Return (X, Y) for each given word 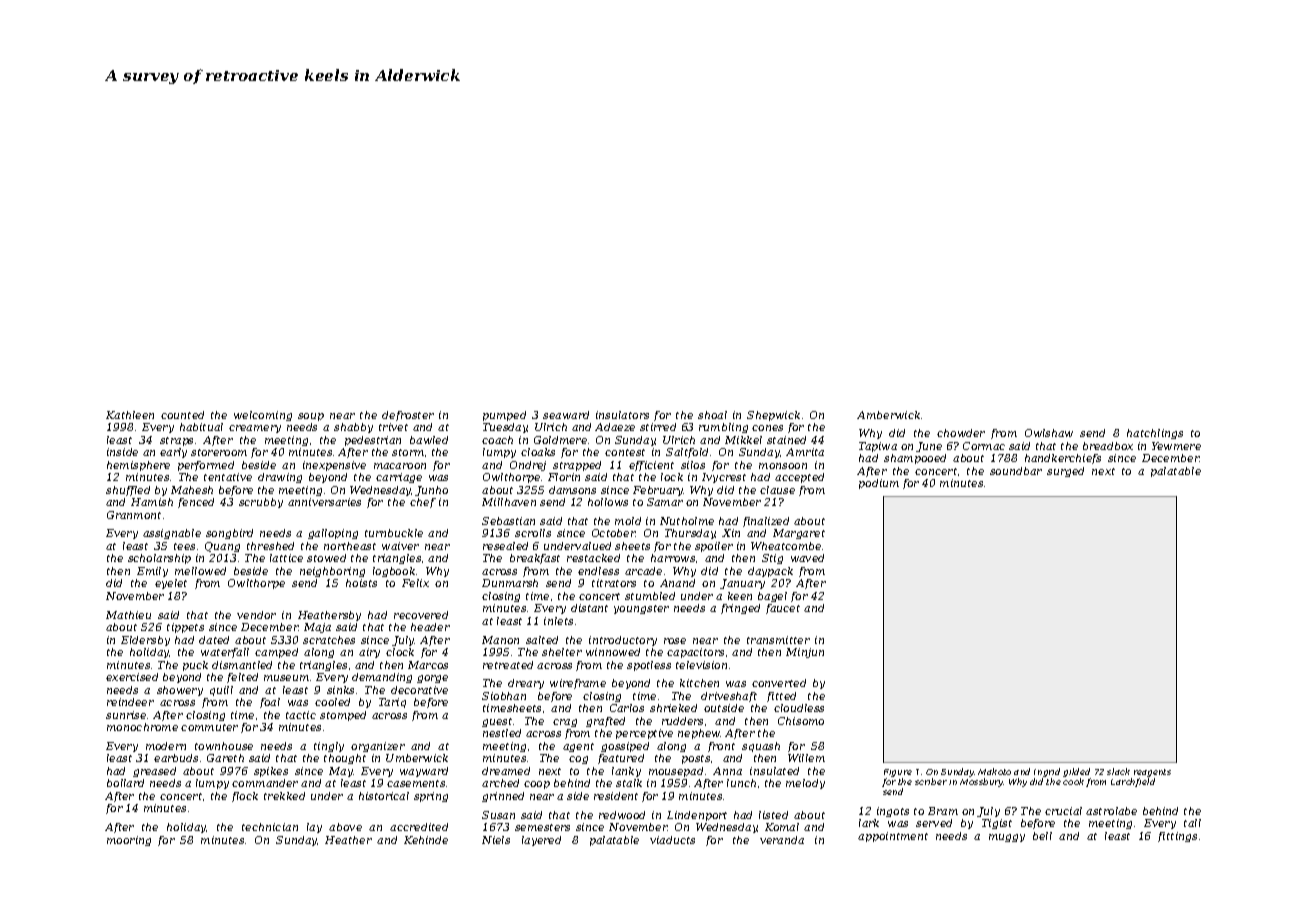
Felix (415, 583)
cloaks (538, 452)
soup (311, 417)
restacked (593, 558)
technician (270, 827)
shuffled (128, 491)
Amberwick (888, 415)
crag (565, 723)
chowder (961, 433)
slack (1118, 771)
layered (541, 841)
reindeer (130, 702)
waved (807, 558)
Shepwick (773, 416)
